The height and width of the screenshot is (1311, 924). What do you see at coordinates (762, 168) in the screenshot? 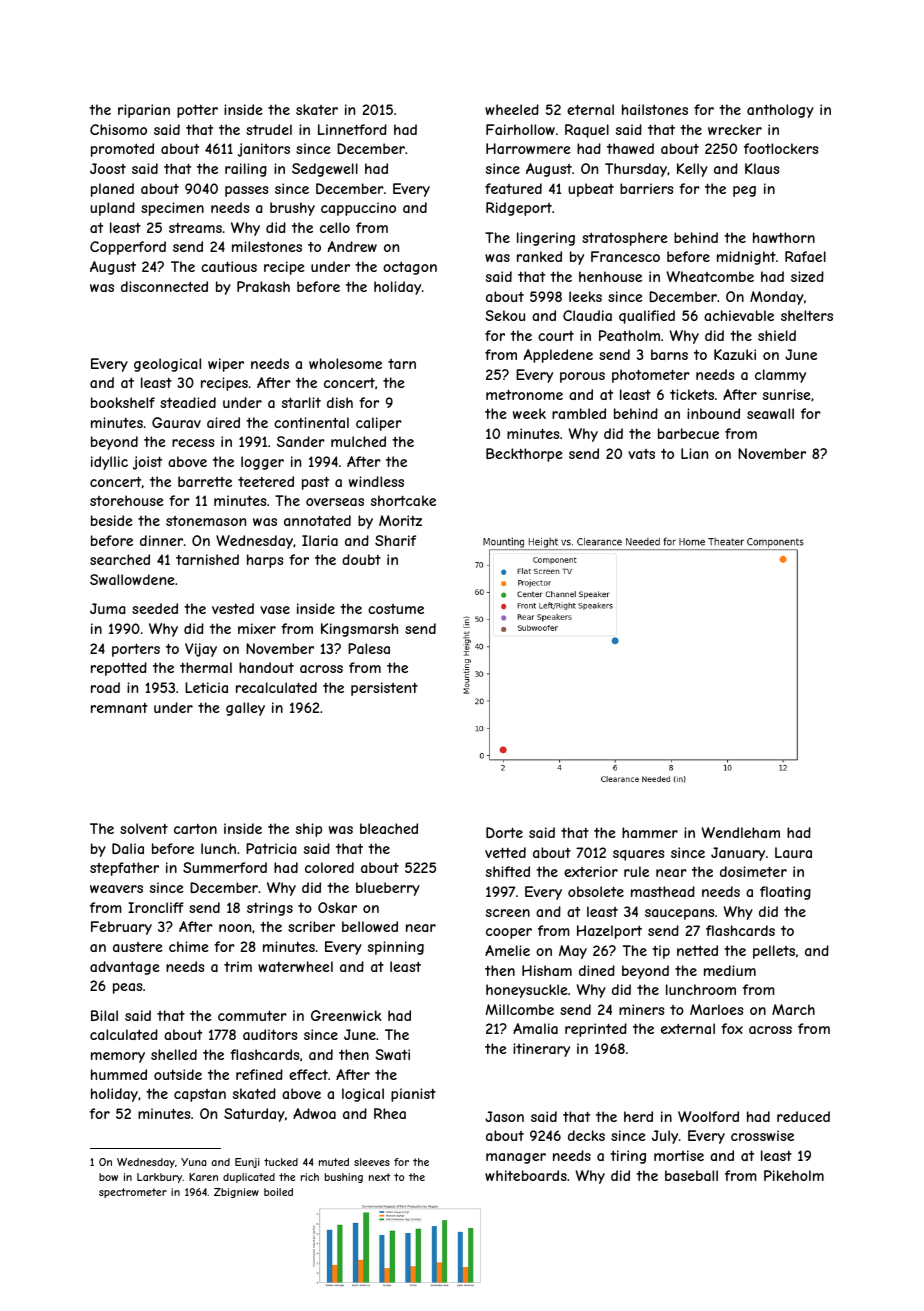
I see `Klaus` at bounding box center [762, 168].
